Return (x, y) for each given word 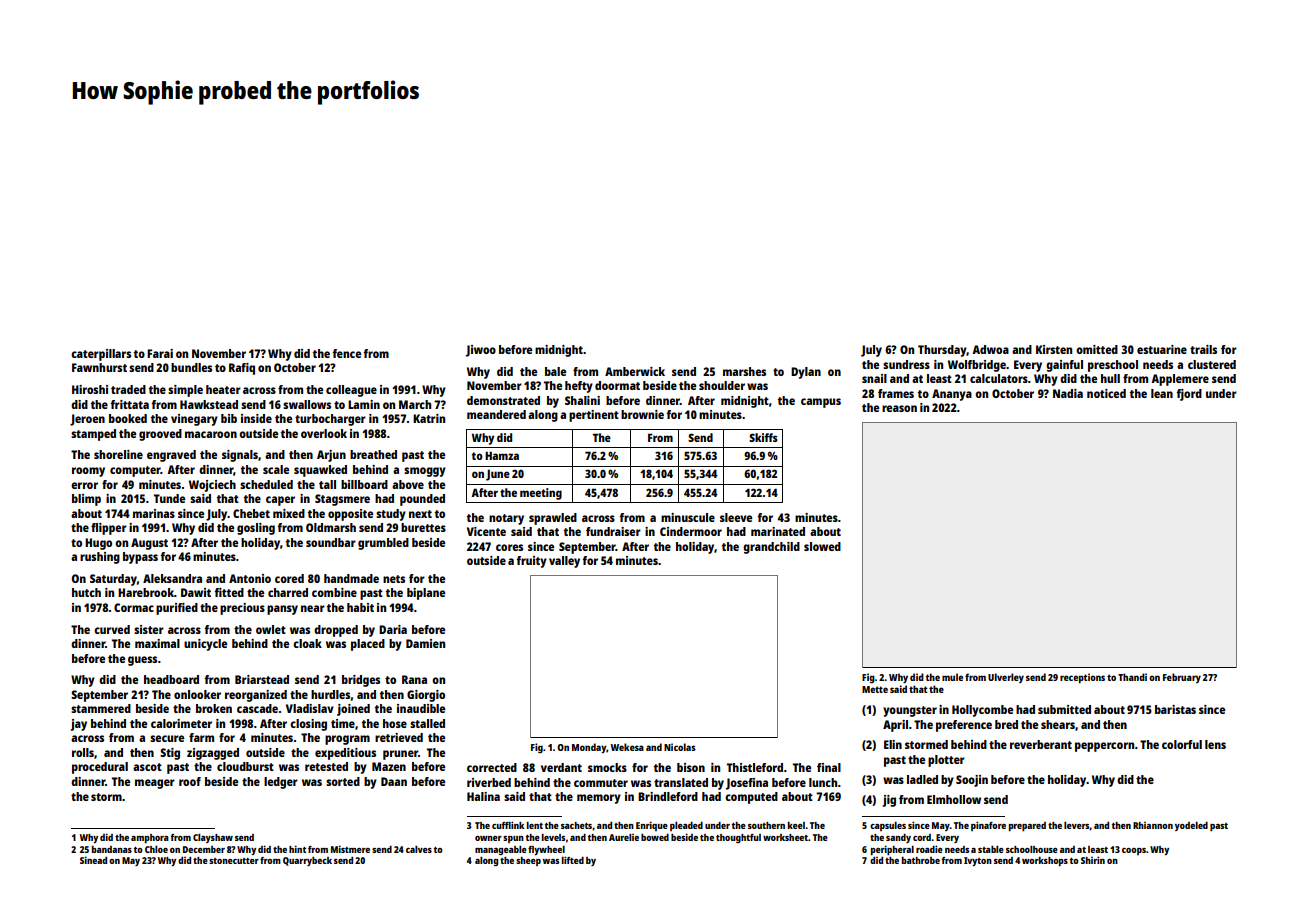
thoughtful (738, 838)
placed (368, 645)
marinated (778, 531)
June (498, 475)
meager (155, 784)
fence (346, 353)
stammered (101, 708)
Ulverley (1006, 678)
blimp (86, 500)
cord (922, 837)
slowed (822, 546)
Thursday (942, 351)
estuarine (1162, 349)
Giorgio (426, 696)
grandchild (771, 548)
